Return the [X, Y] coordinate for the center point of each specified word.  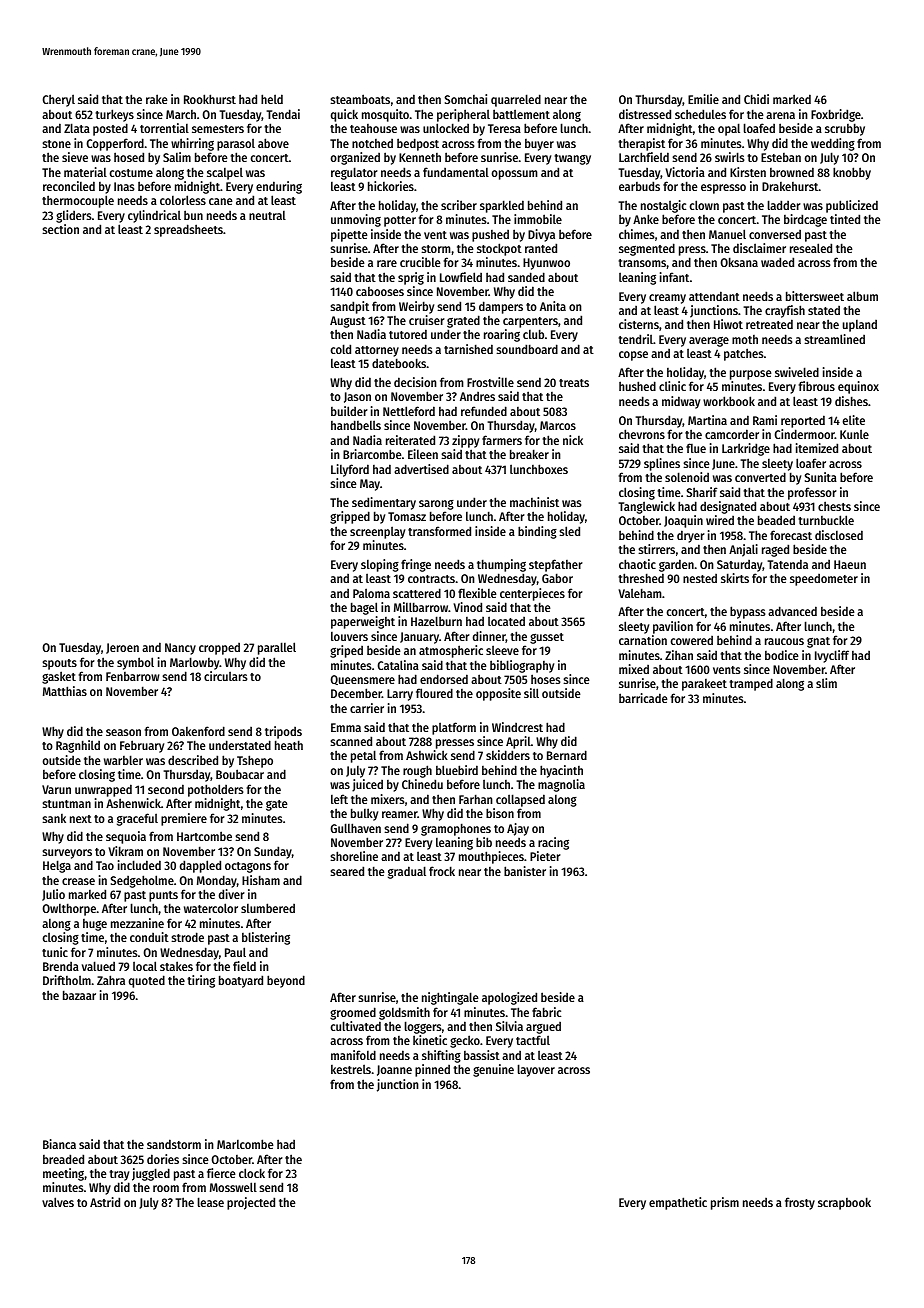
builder [349, 411]
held [272, 99]
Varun [56, 789]
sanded [526, 277]
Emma [346, 727]
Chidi [756, 99]
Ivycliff [832, 656]
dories [163, 1159]
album [862, 296]
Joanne [394, 1070]
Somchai [465, 99]
